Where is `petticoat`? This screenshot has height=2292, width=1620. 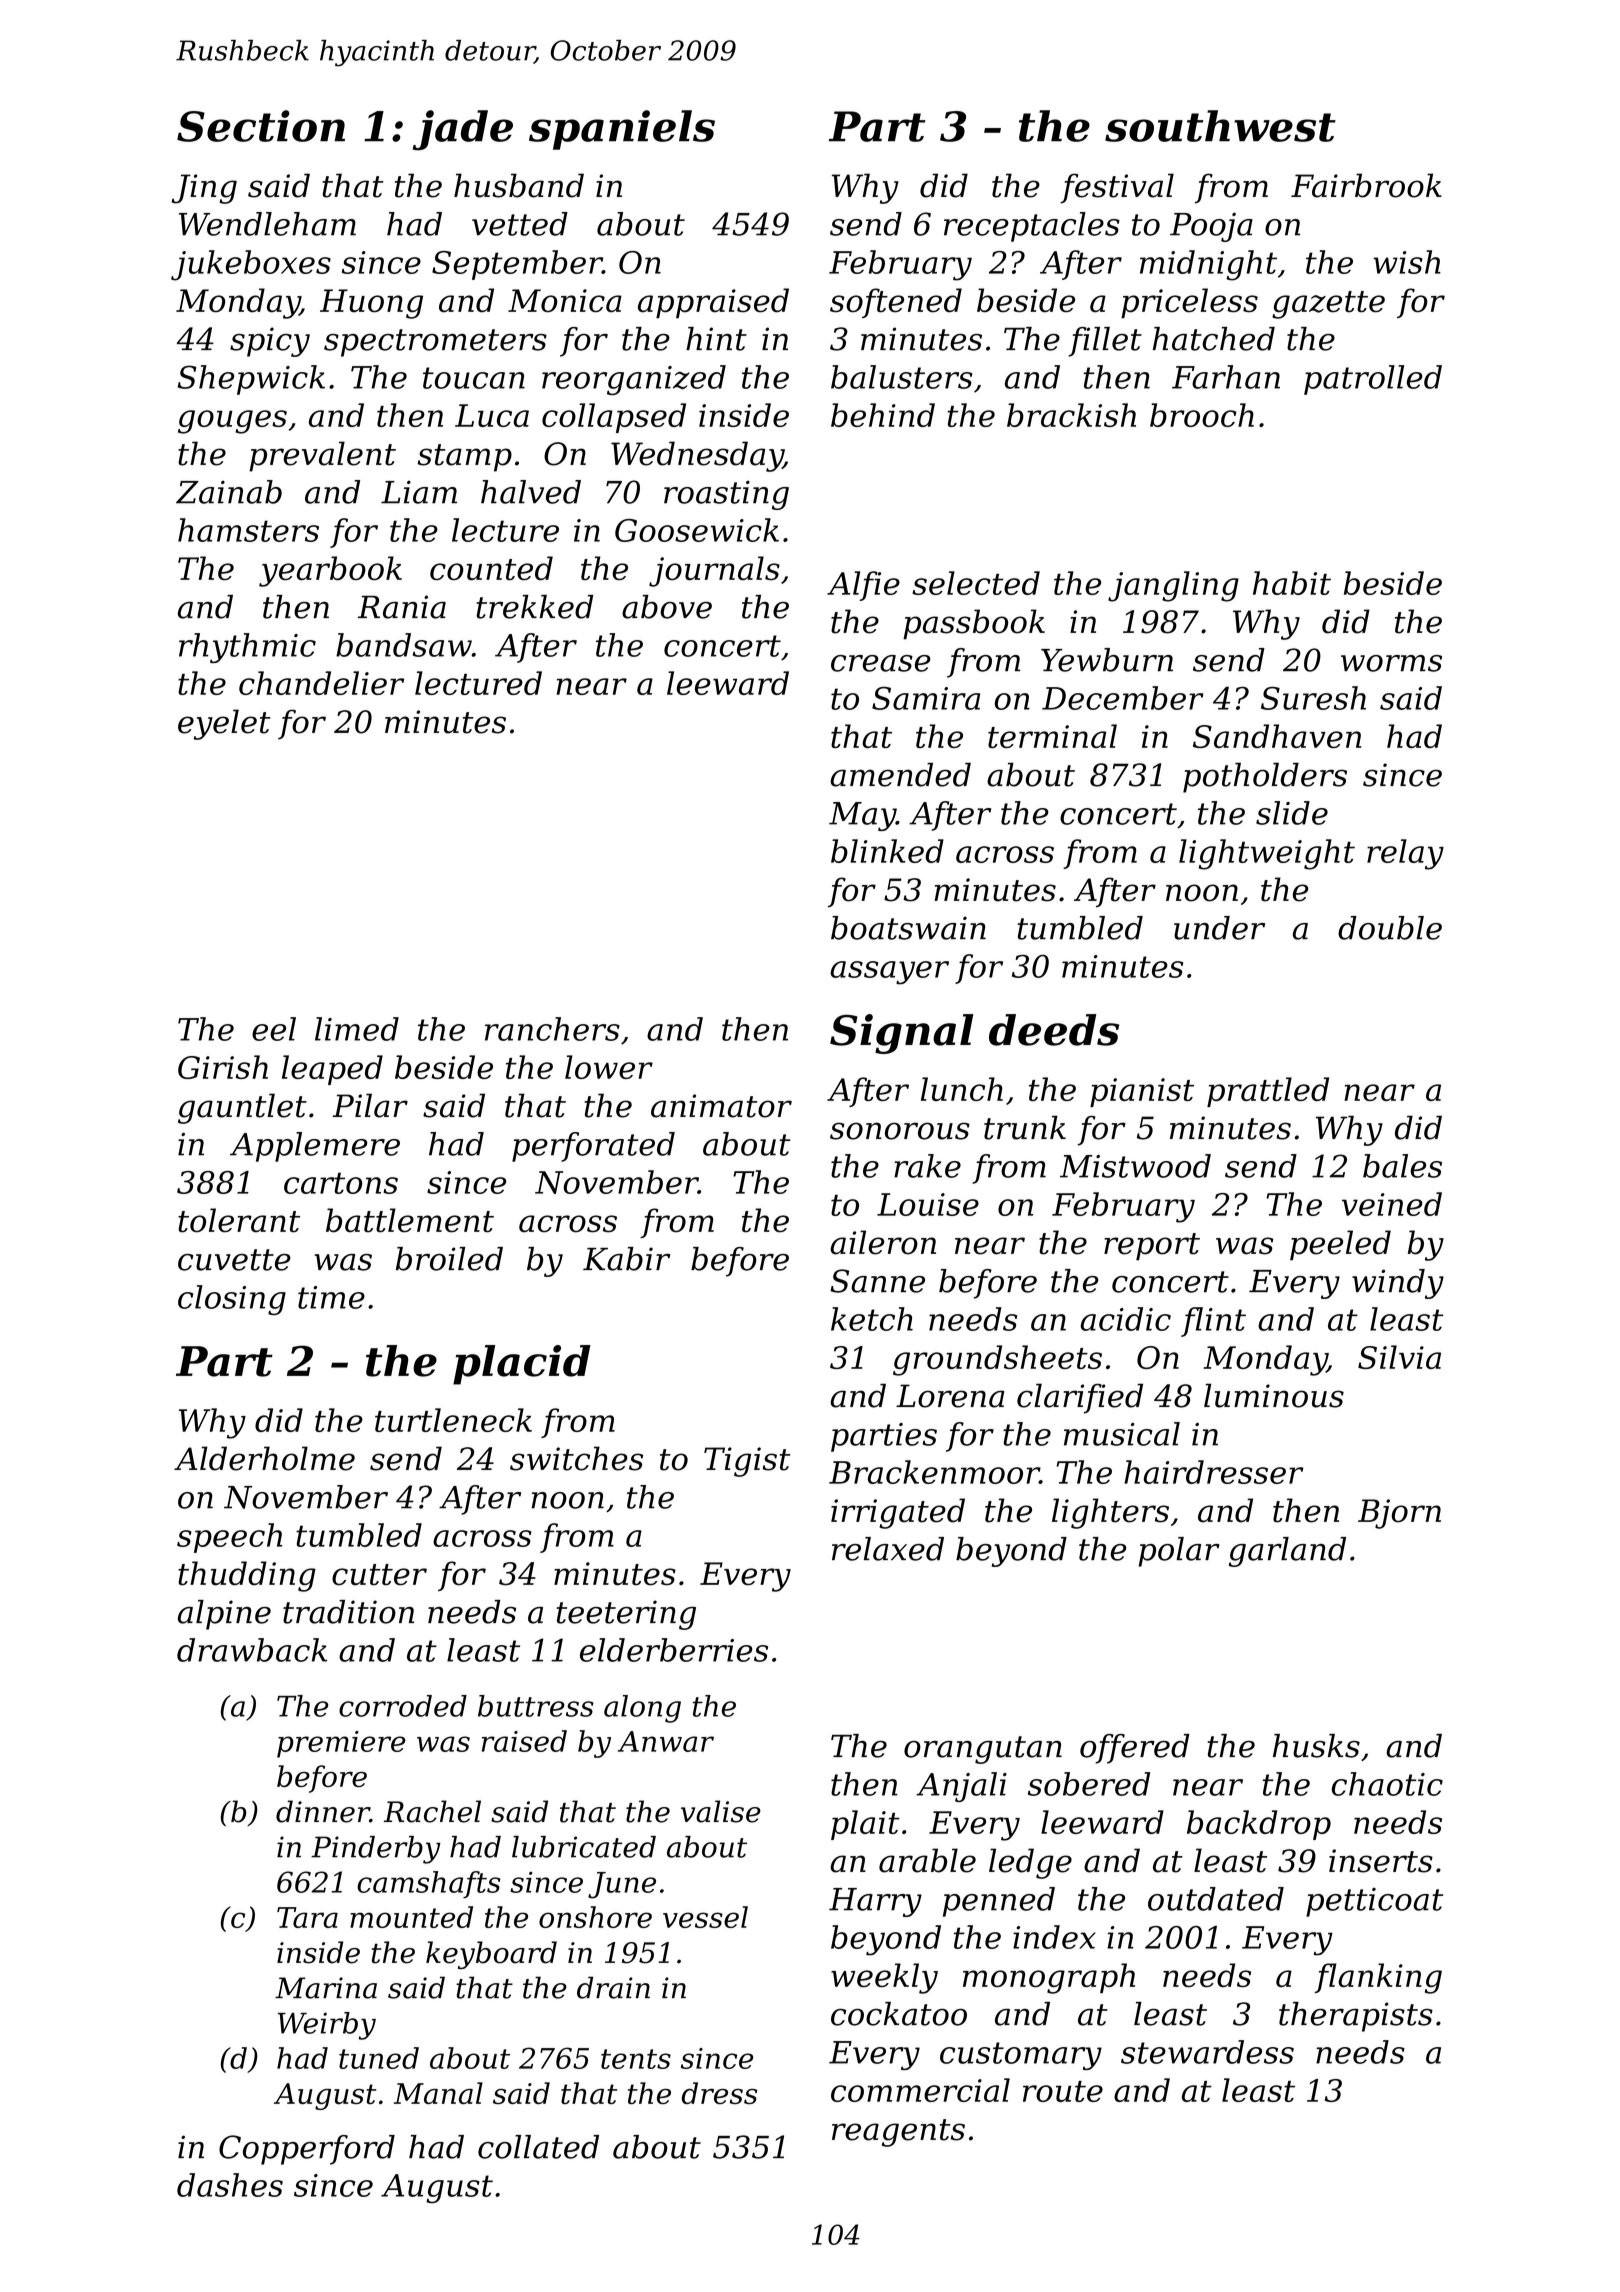 petticoat is located at coordinates (1374, 1902).
